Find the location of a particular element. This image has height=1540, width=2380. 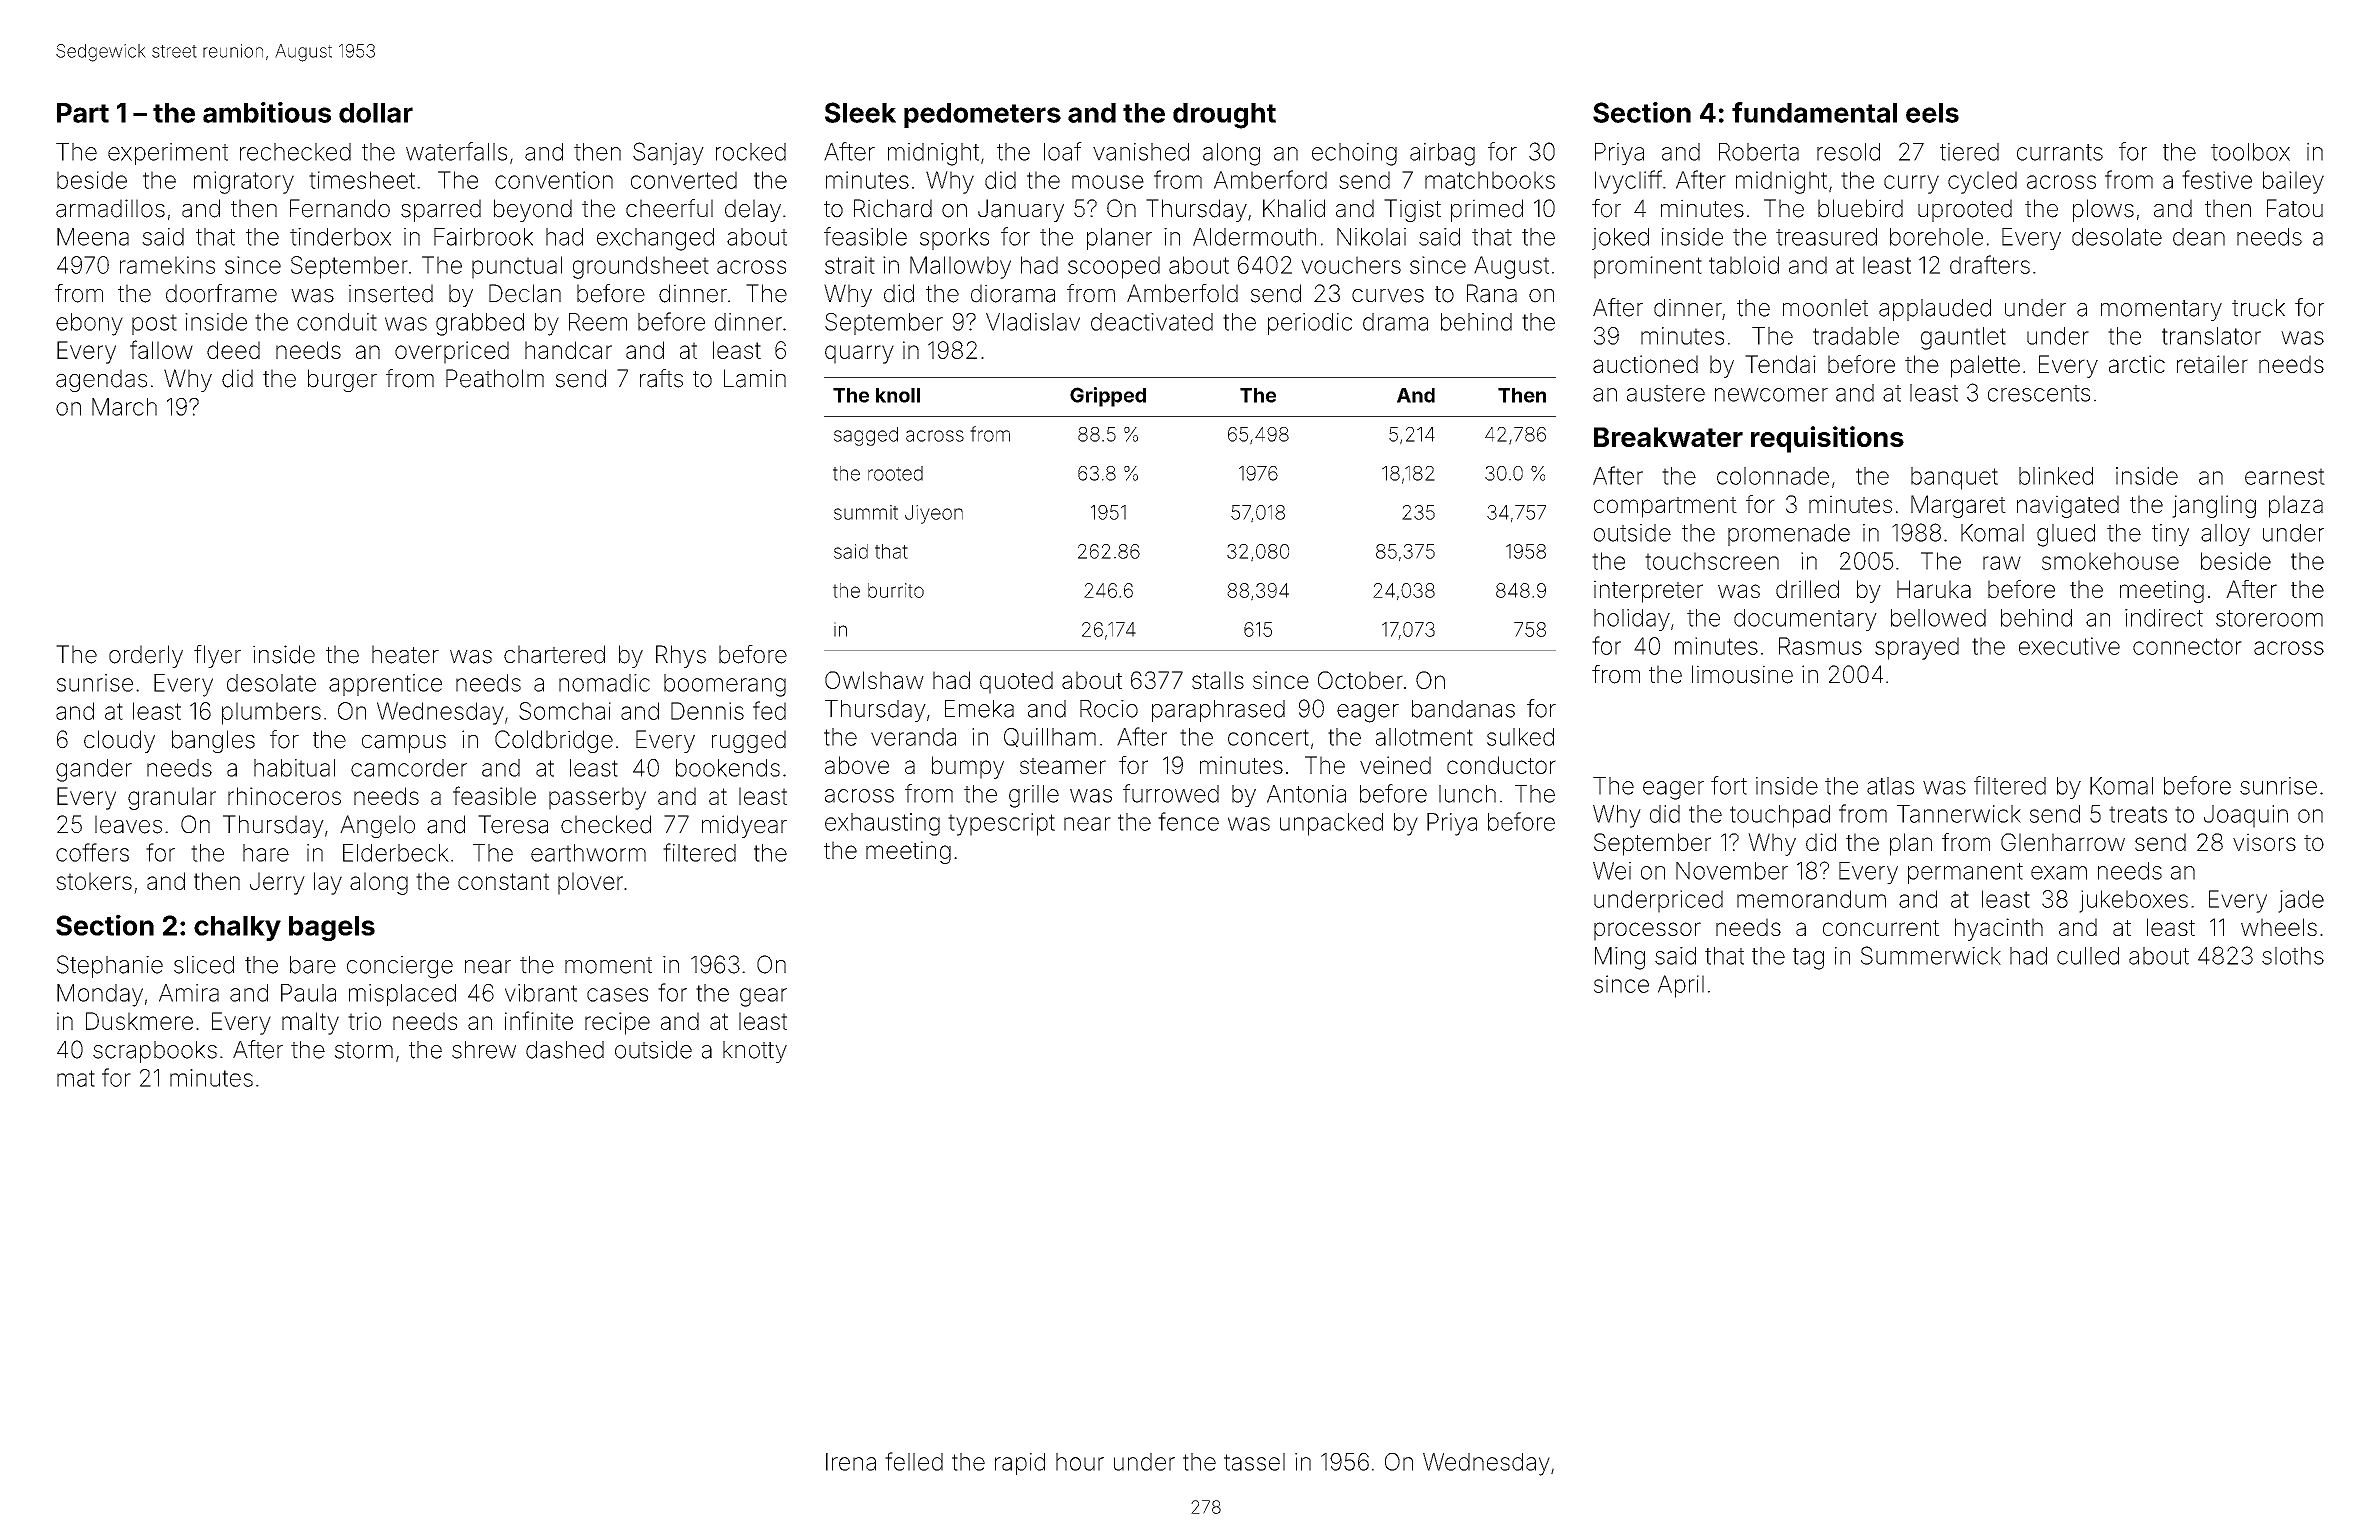

Peatholm is located at coordinates (495, 378).
